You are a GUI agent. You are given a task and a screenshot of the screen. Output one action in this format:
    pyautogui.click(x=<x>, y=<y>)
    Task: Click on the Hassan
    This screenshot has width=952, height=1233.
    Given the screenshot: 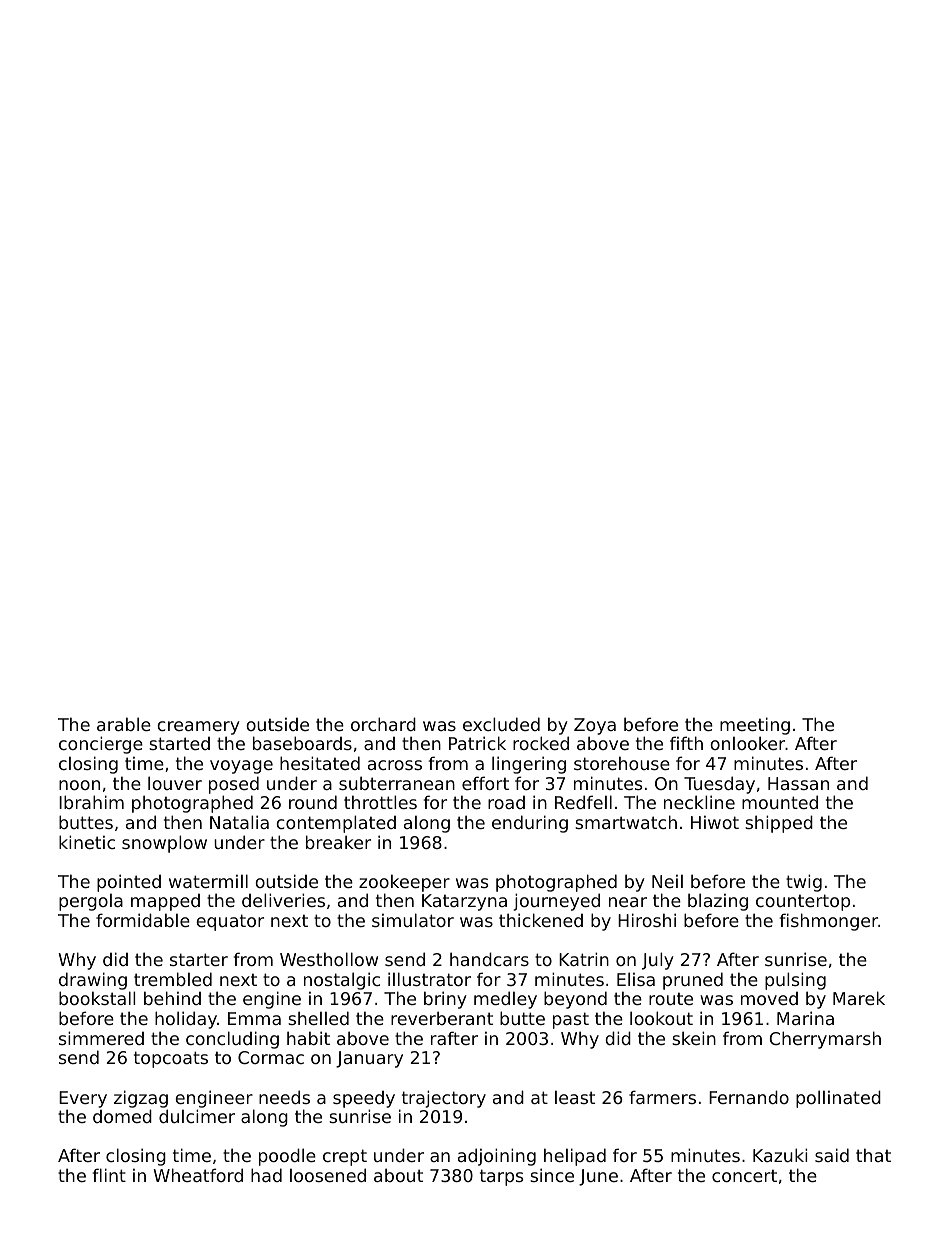 What is the action you would take?
    pyautogui.click(x=798, y=783)
